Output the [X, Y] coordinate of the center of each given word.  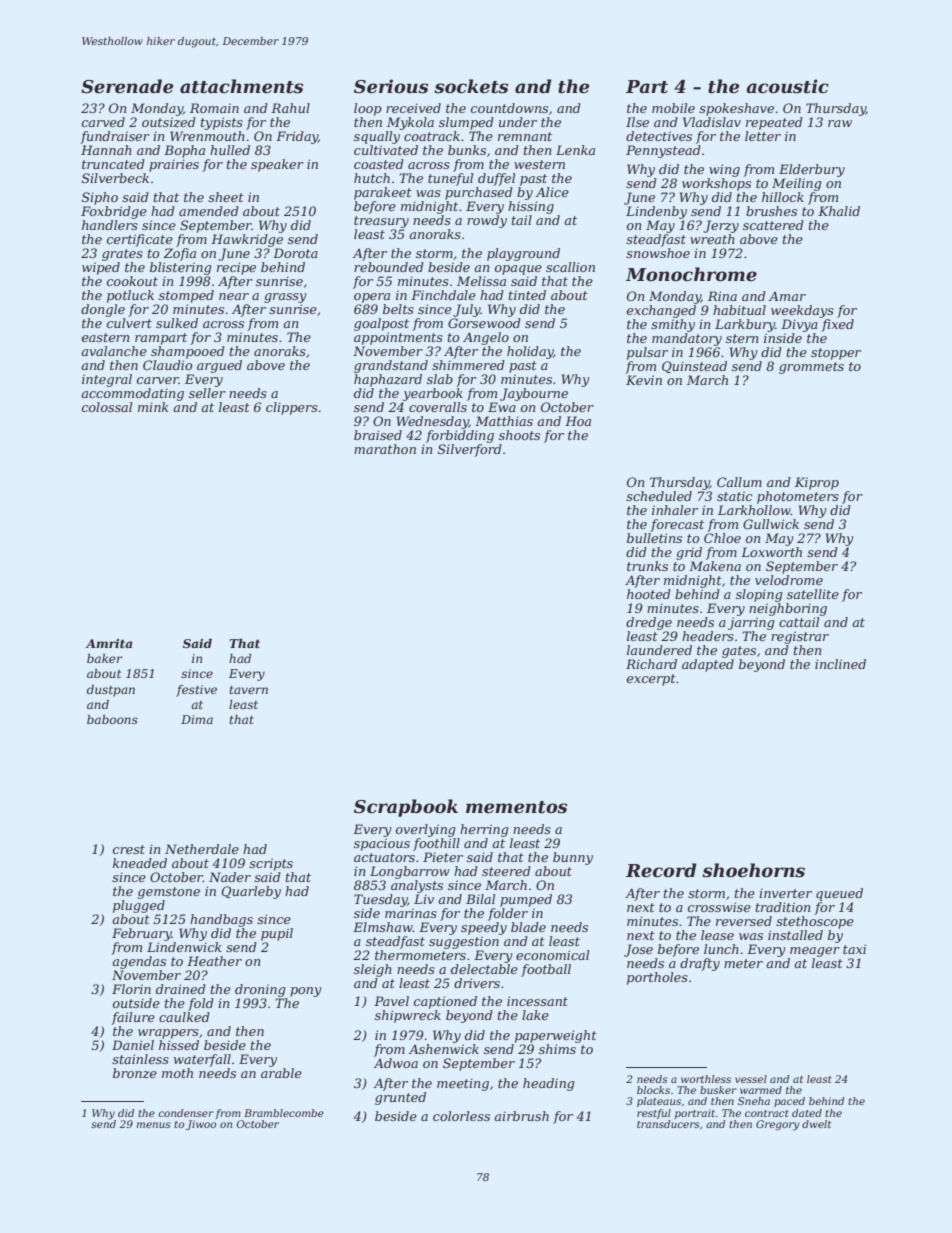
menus [153, 1125]
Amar [787, 296]
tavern [248, 690]
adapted [708, 665]
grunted [400, 1098]
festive [196, 691]
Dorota [295, 253]
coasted [379, 164]
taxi [854, 949]
